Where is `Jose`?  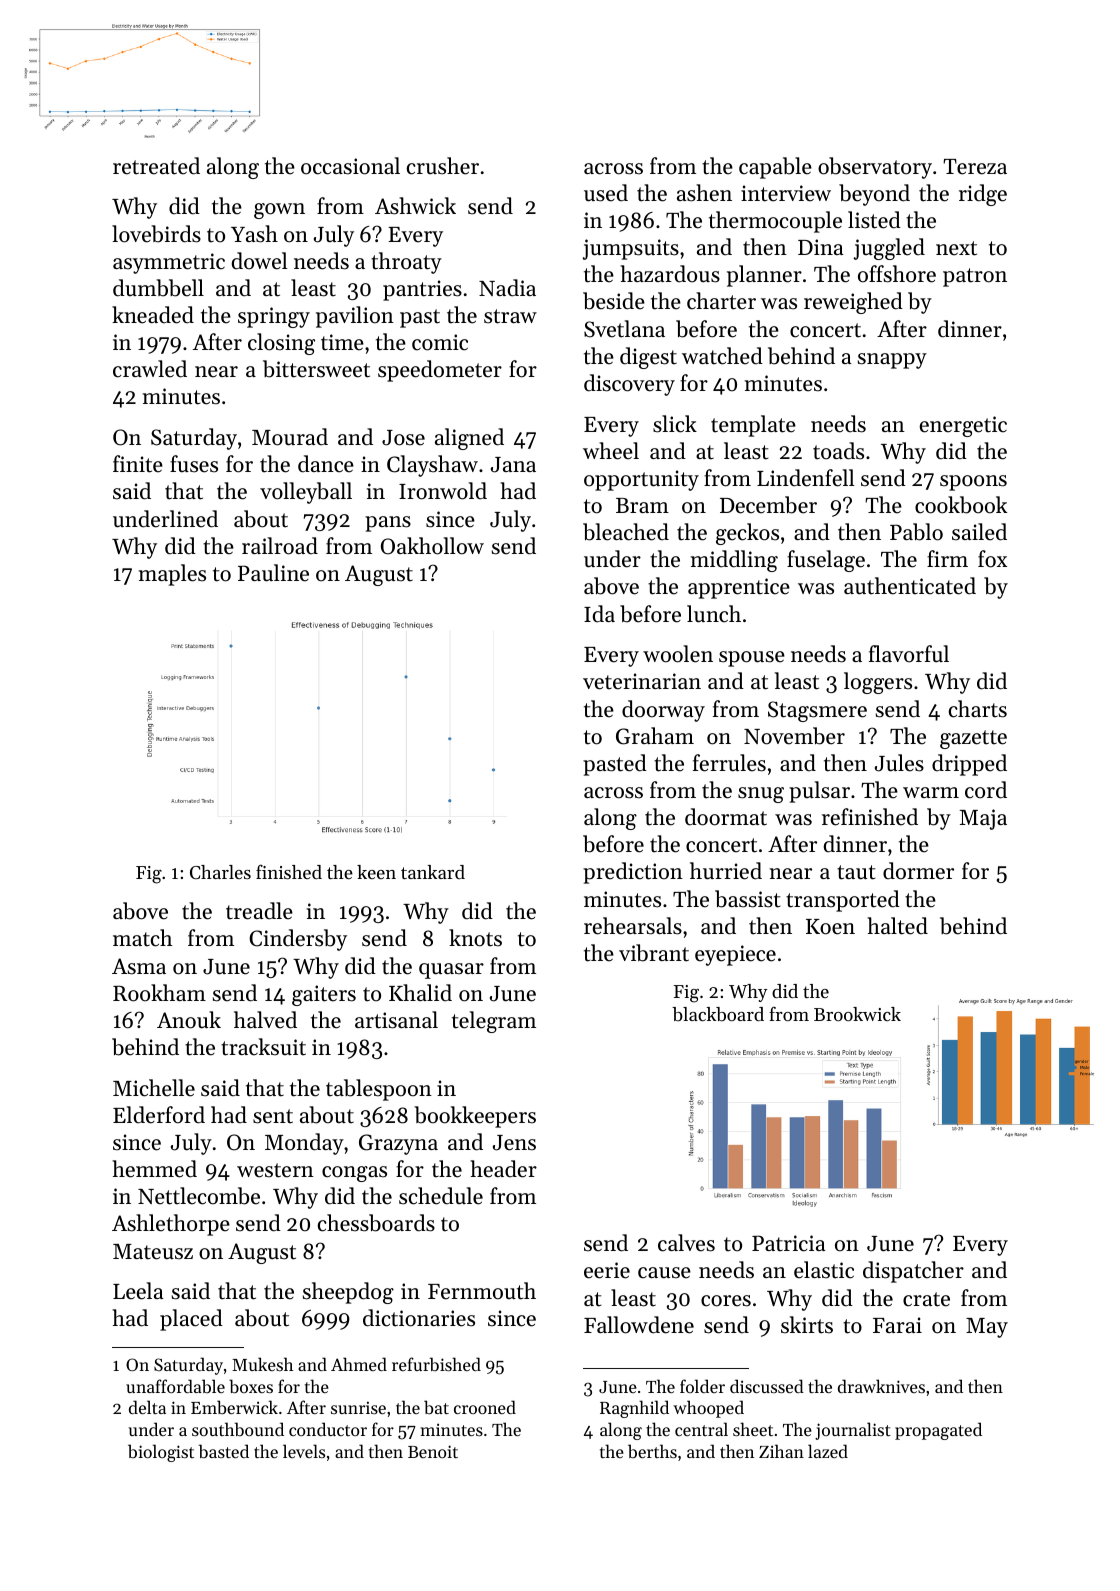
Jose is located at coordinates (403, 438).
